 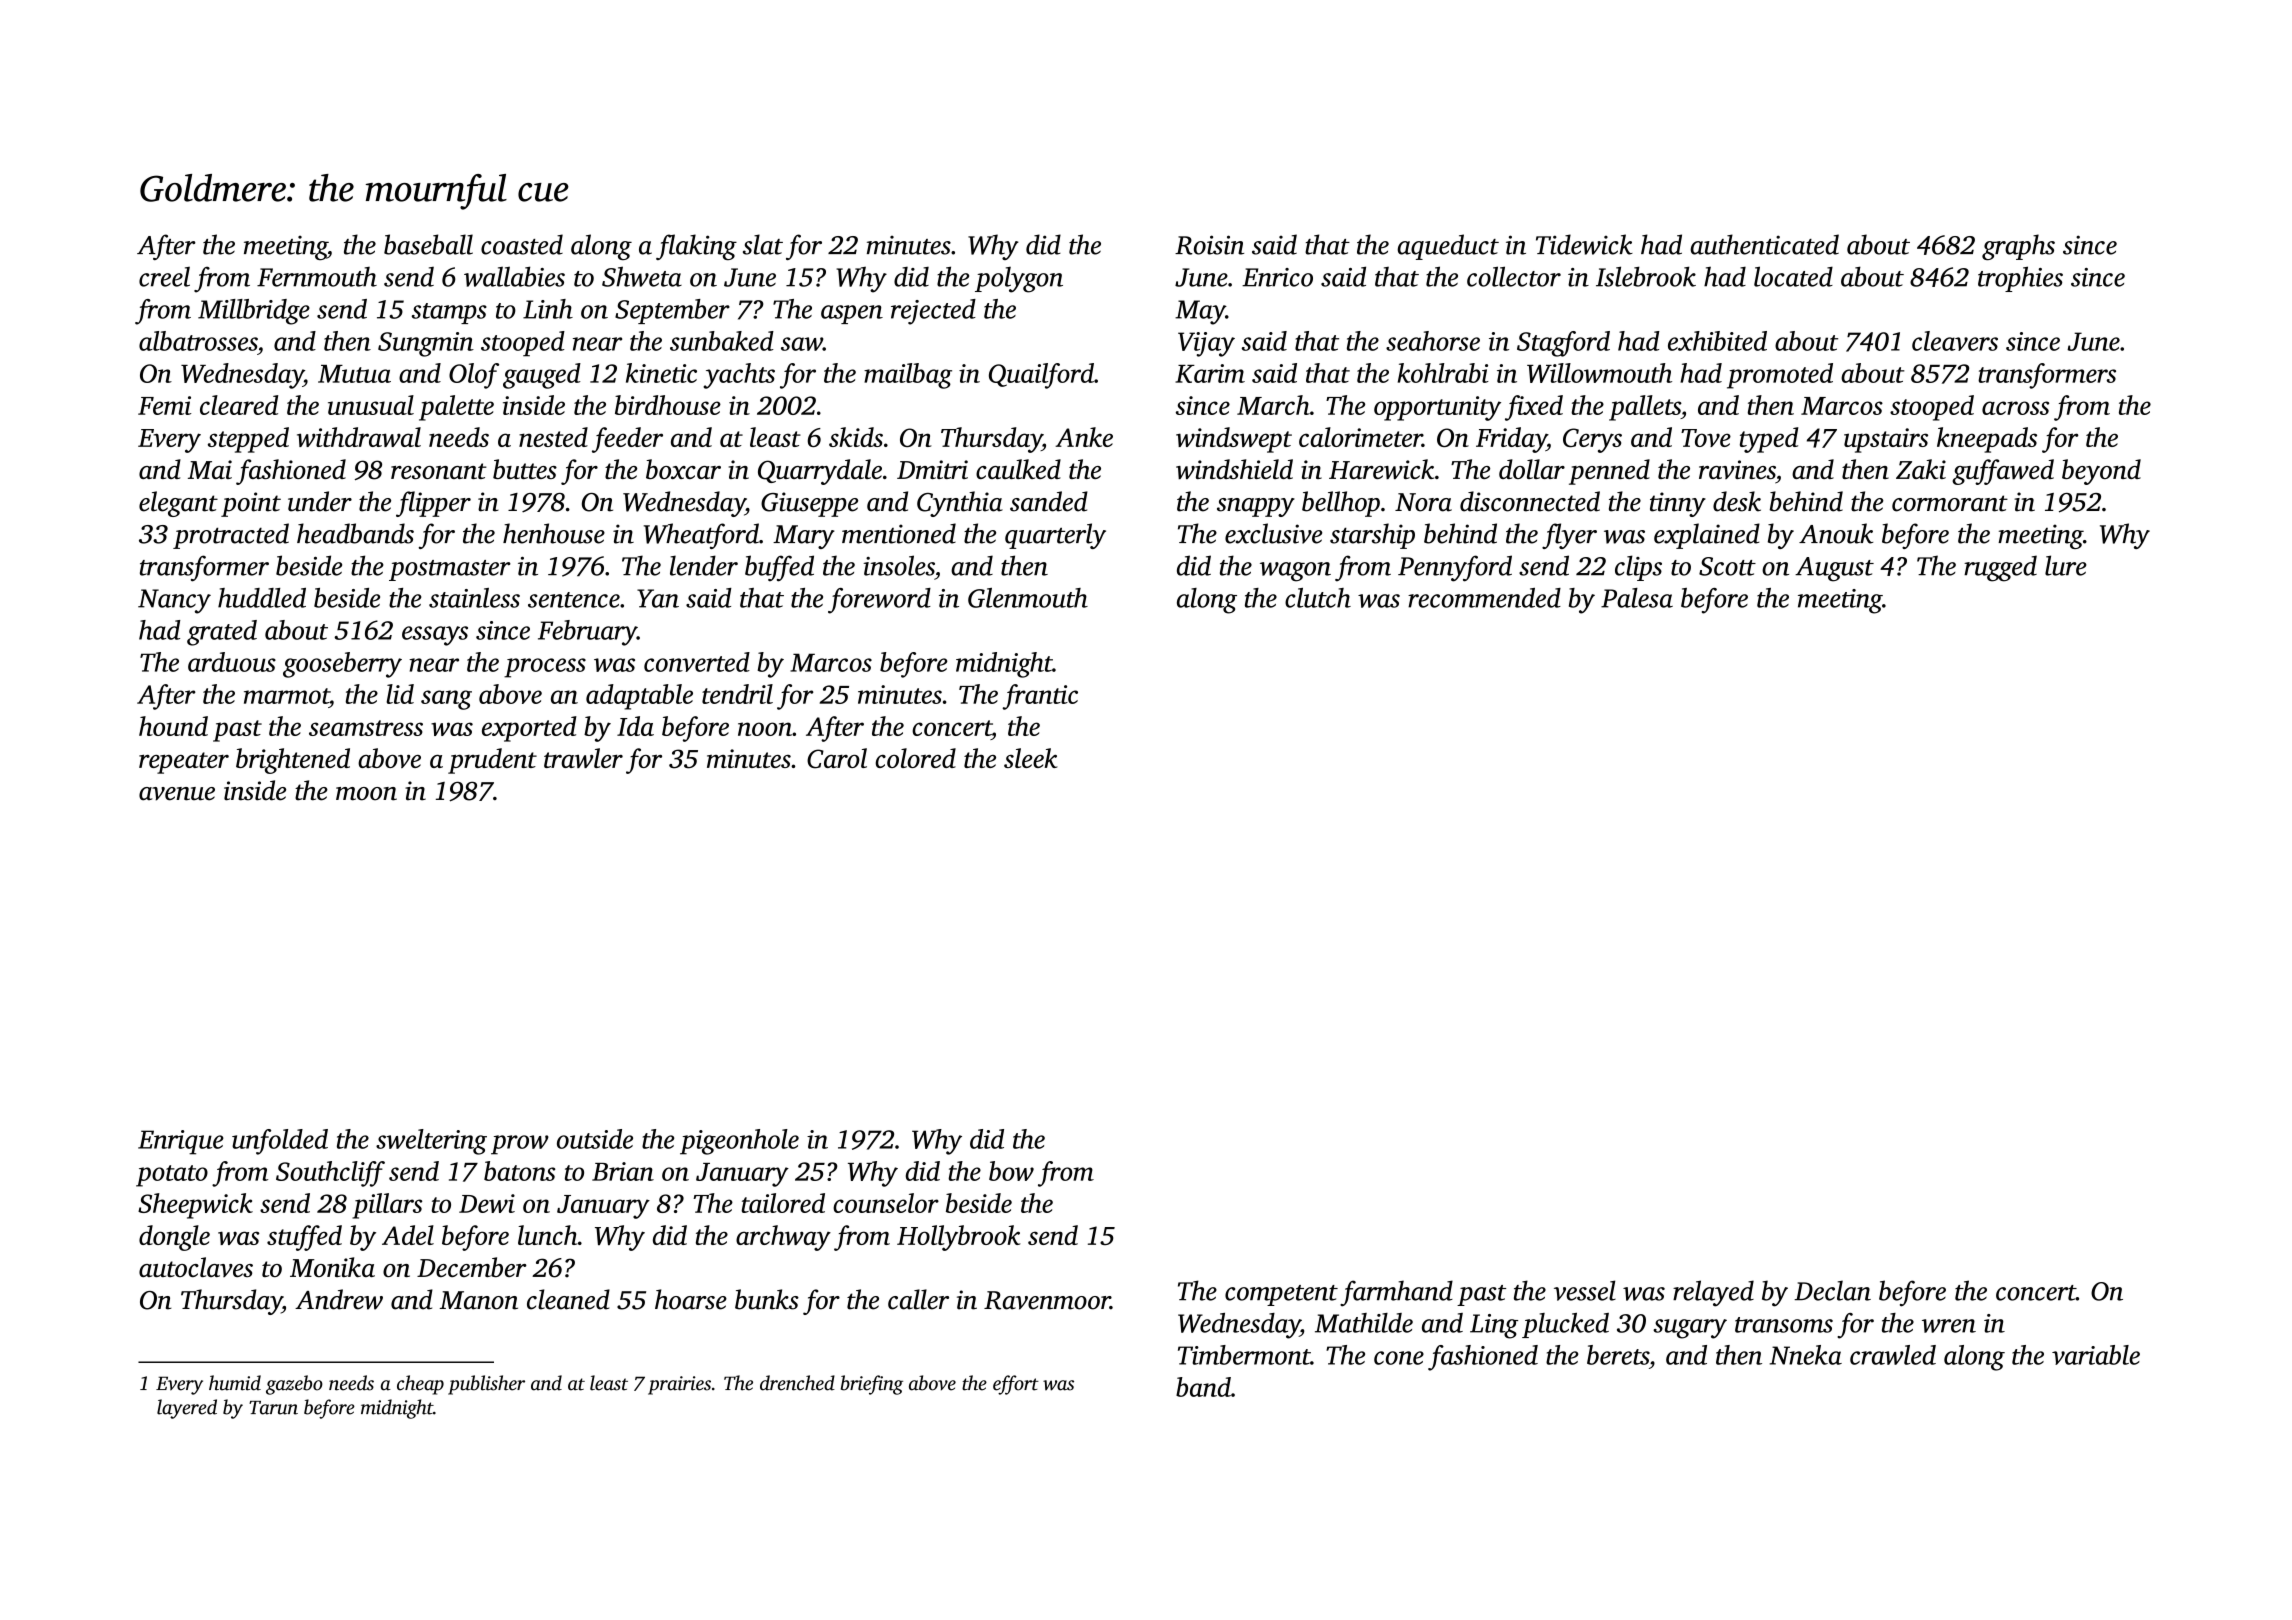 I want to click on bow, so click(x=1011, y=1171).
